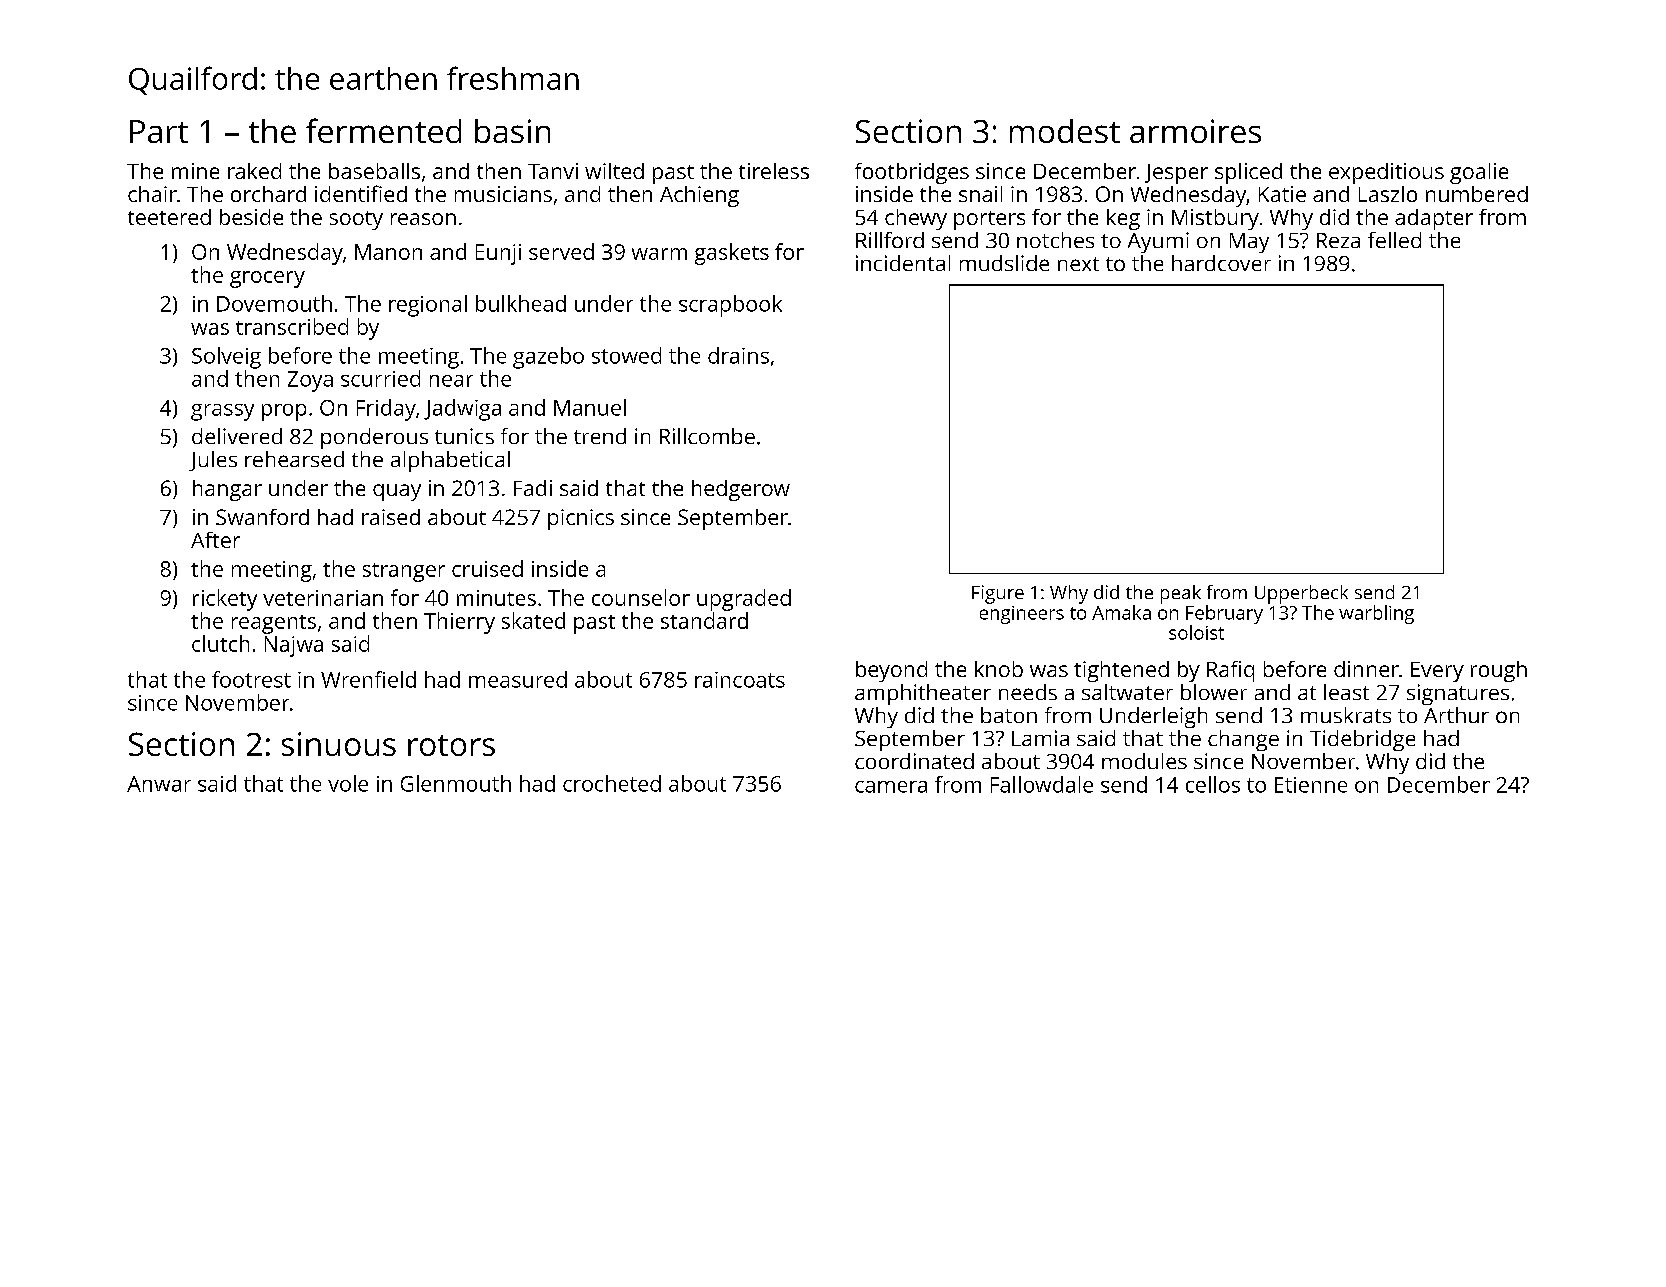  I want to click on armoires, so click(1195, 131).
